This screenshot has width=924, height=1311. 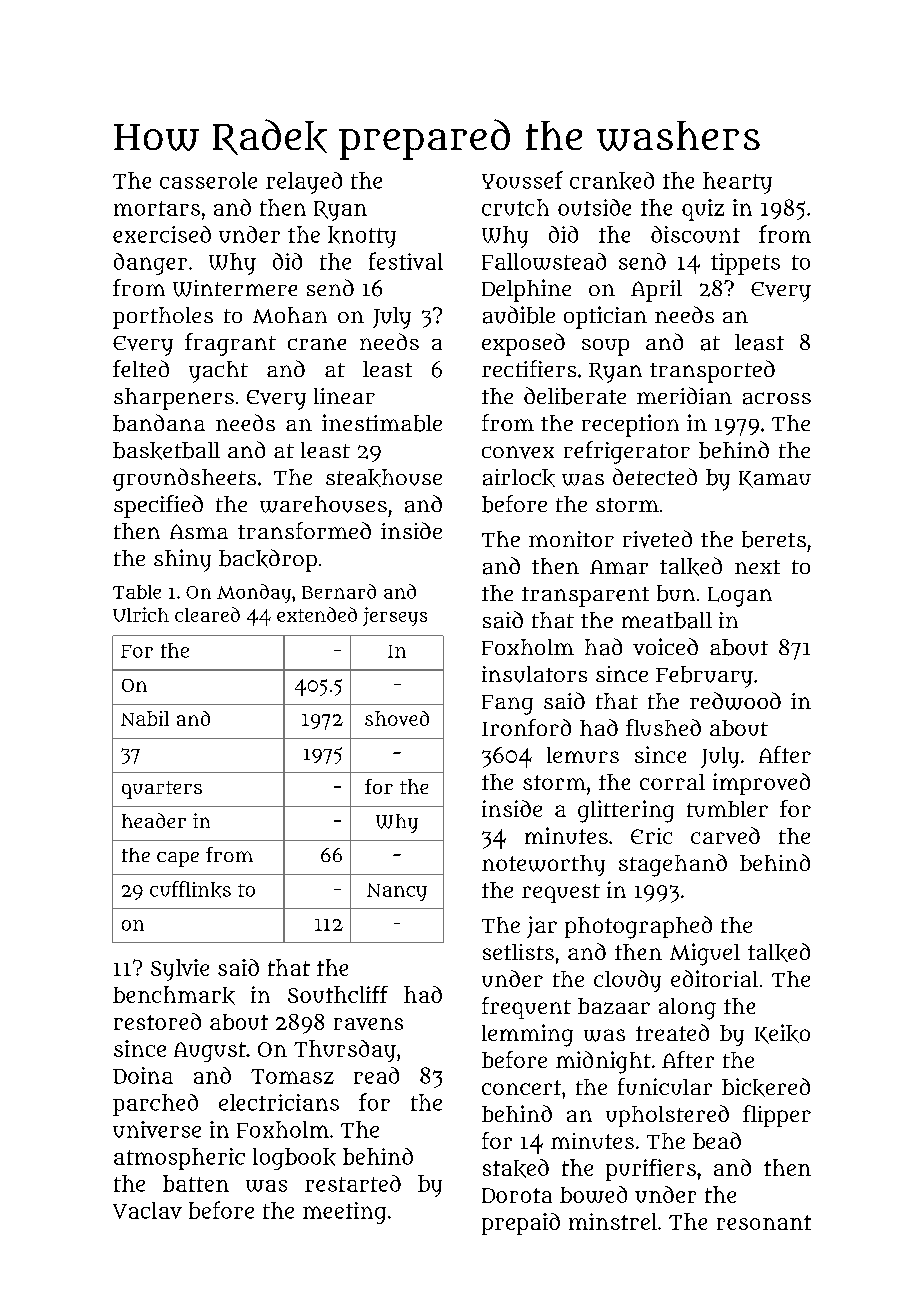 What do you see at coordinates (777, 398) in the screenshot?
I see `across` at bounding box center [777, 398].
